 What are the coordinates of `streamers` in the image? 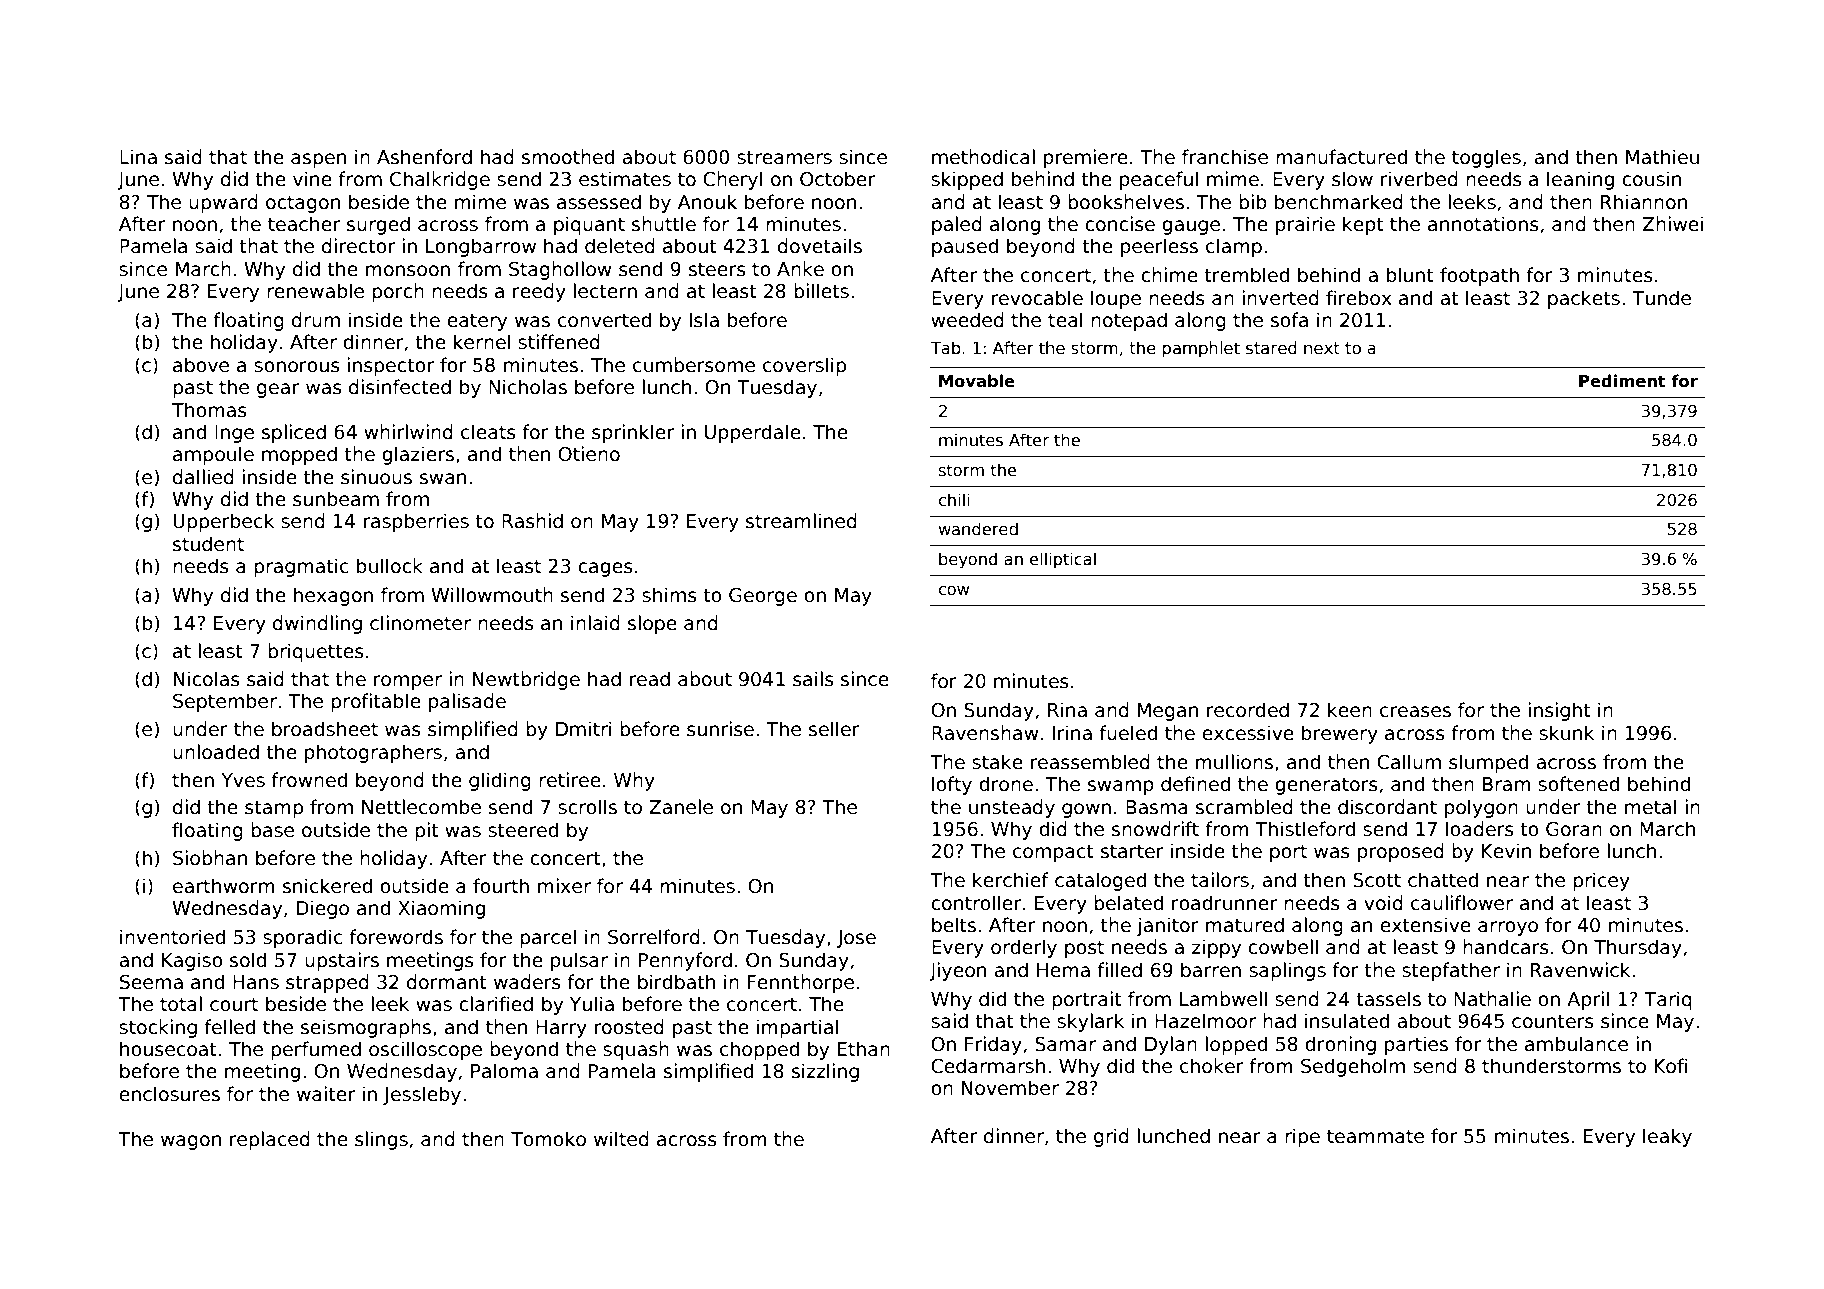 It's located at (784, 157).
